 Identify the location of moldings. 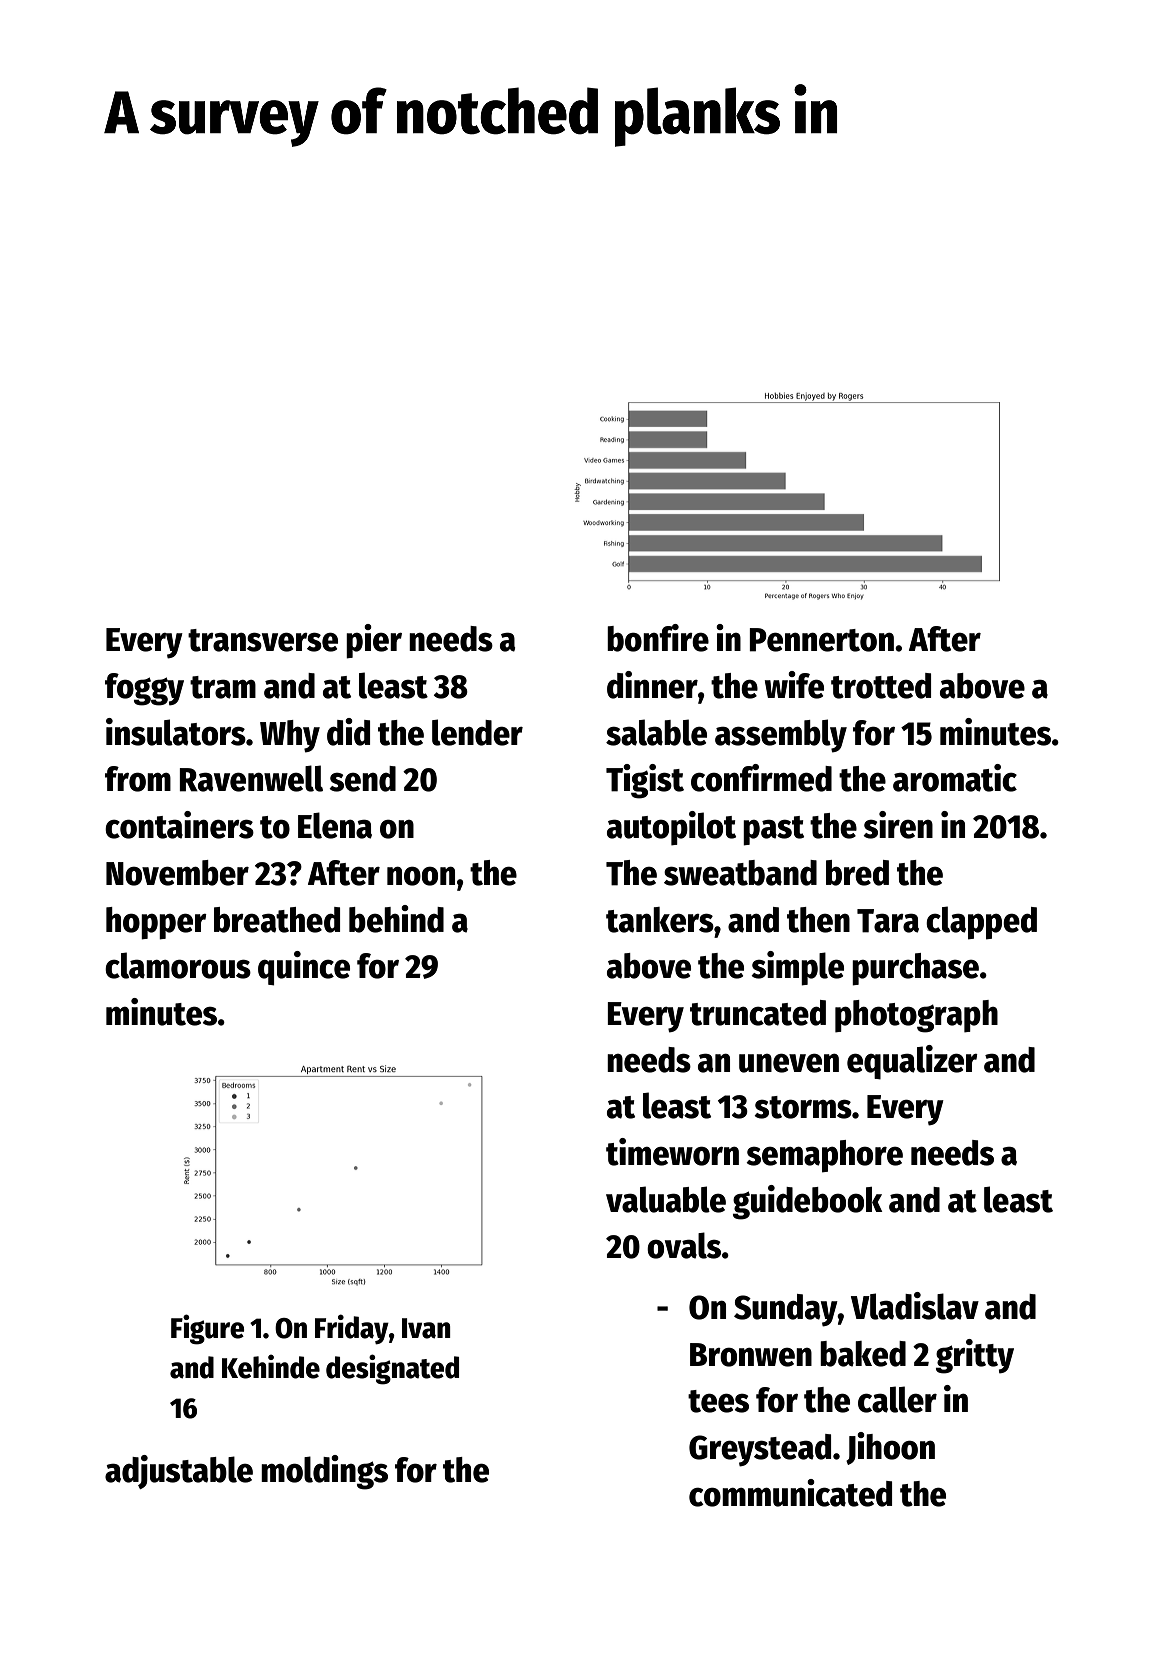
(324, 1472).
